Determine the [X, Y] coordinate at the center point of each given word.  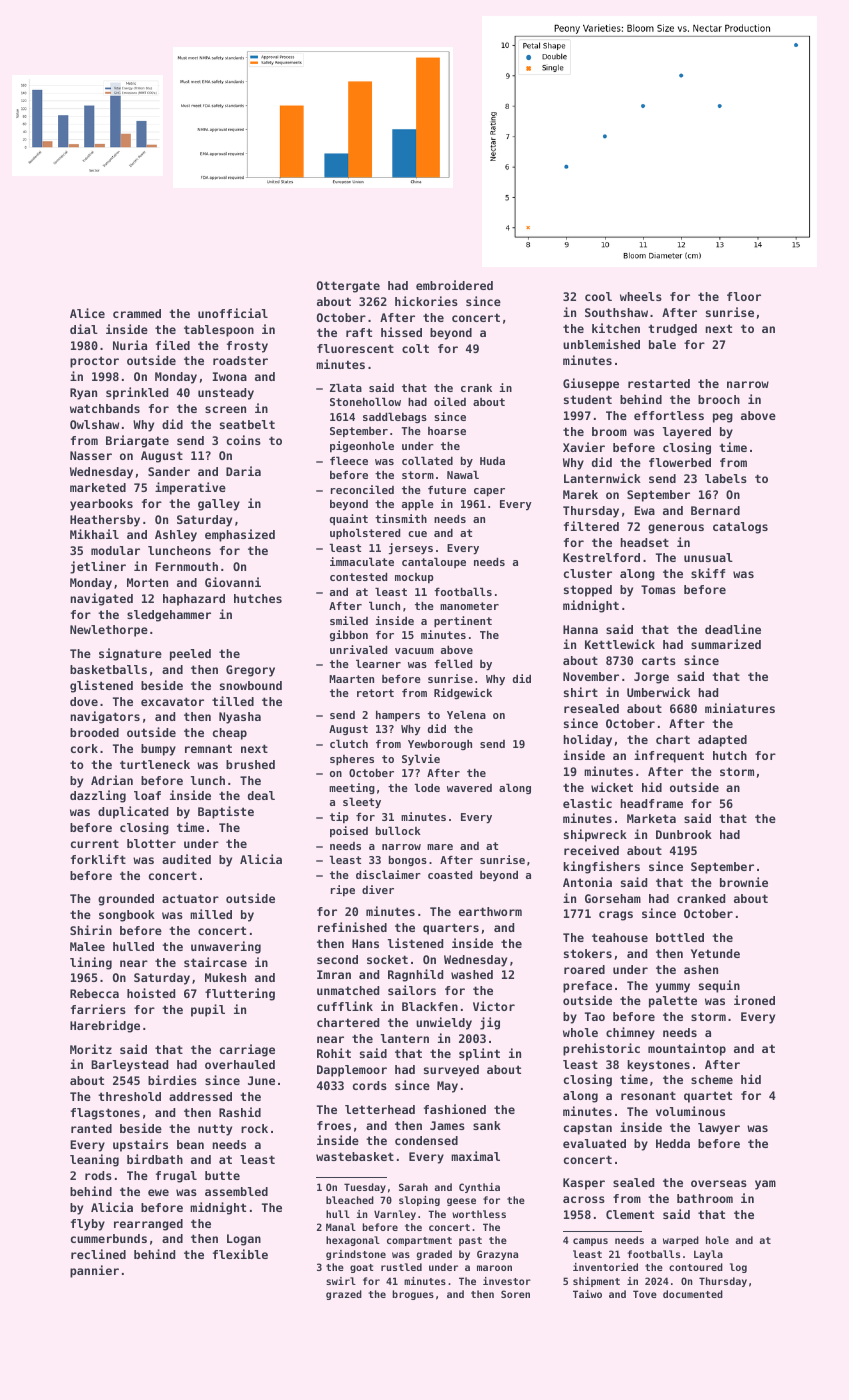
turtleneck [155, 764]
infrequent [669, 756]
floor [744, 296]
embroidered [454, 285]
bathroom [705, 1198]
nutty [215, 1130]
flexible [240, 1254]
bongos [408, 860]
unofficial [233, 313]
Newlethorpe [109, 631]
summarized [726, 644]
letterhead [380, 1109]
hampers [398, 715]
